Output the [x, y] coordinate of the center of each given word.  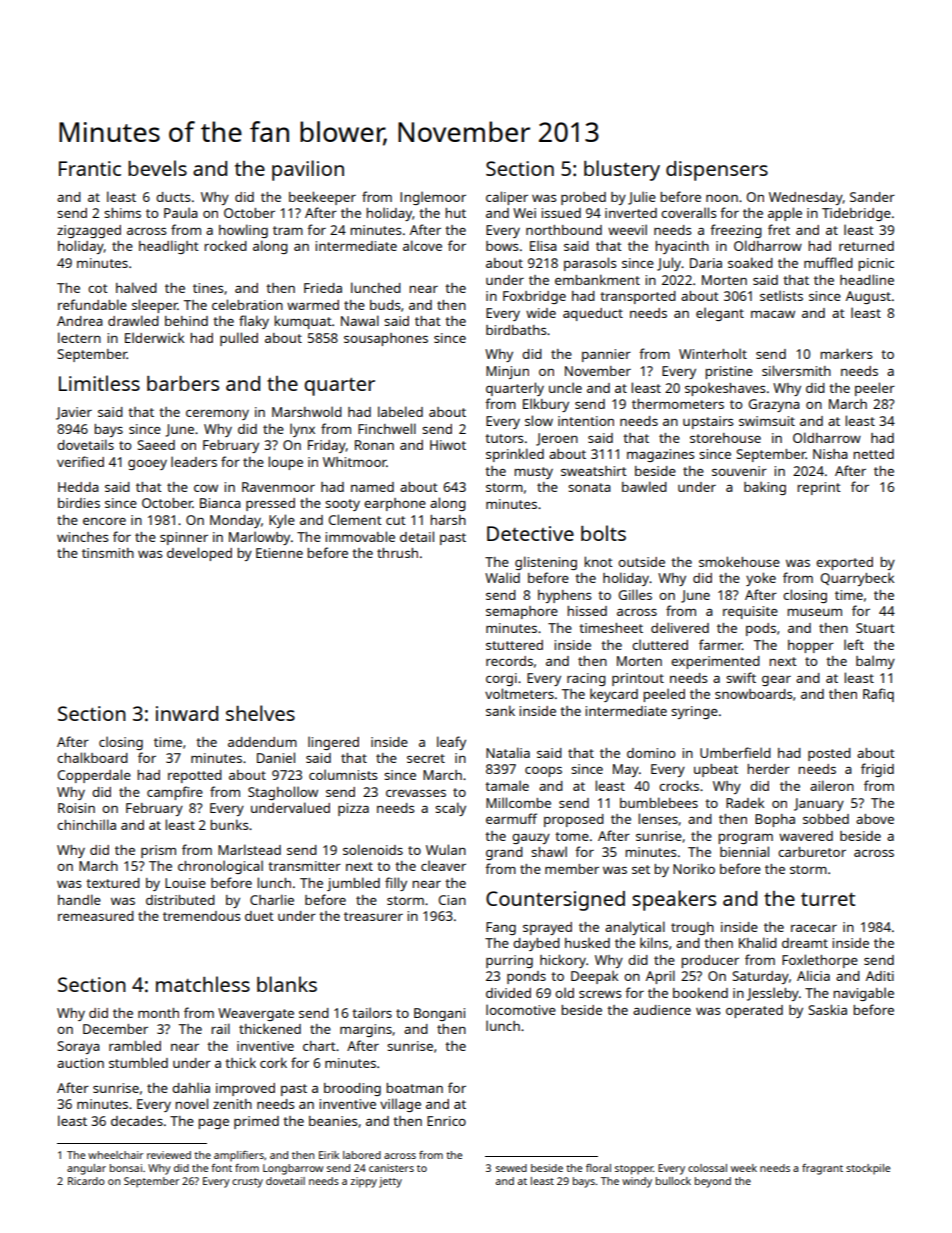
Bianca [220, 503]
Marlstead [249, 849]
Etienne [279, 553]
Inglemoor [433, 198]
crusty [247, 1183]
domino [651, 753]
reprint [819, 488]
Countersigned [555, 901]
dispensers [717, 171]
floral [598, 1168]
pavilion [308, 170]
